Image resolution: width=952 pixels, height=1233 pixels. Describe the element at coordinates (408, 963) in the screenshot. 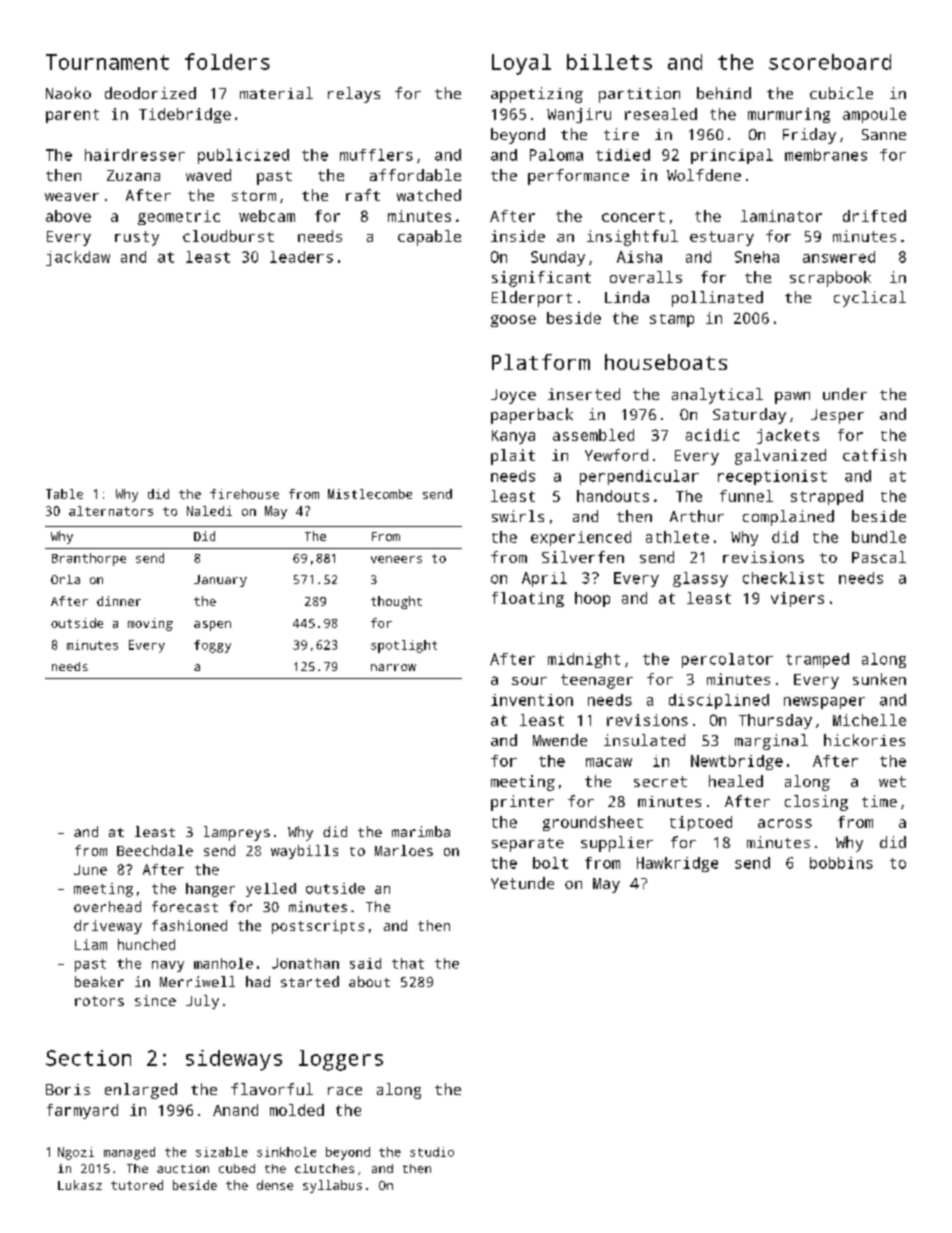

I see `that` at that location.
